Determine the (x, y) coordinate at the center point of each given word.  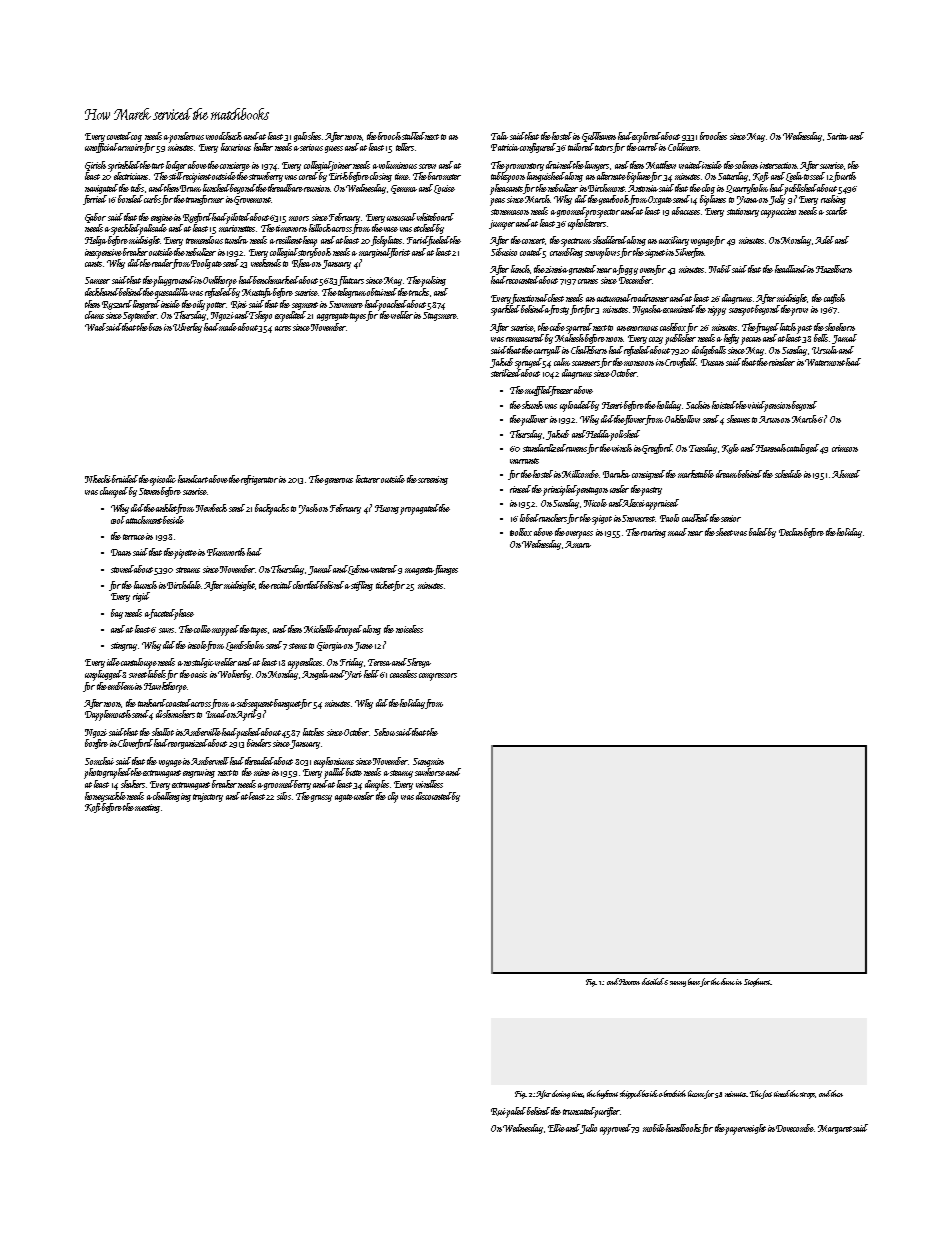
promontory (524, 167)
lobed (529, 518)
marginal (374, 253)
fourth (844, 177)
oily (199, 305)
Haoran (629, 981)
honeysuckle (105, 797)
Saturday (733, 177)
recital (281, 585)
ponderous (187, 137)
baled (758, 532)
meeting (147, 808)
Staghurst (757, 982)
